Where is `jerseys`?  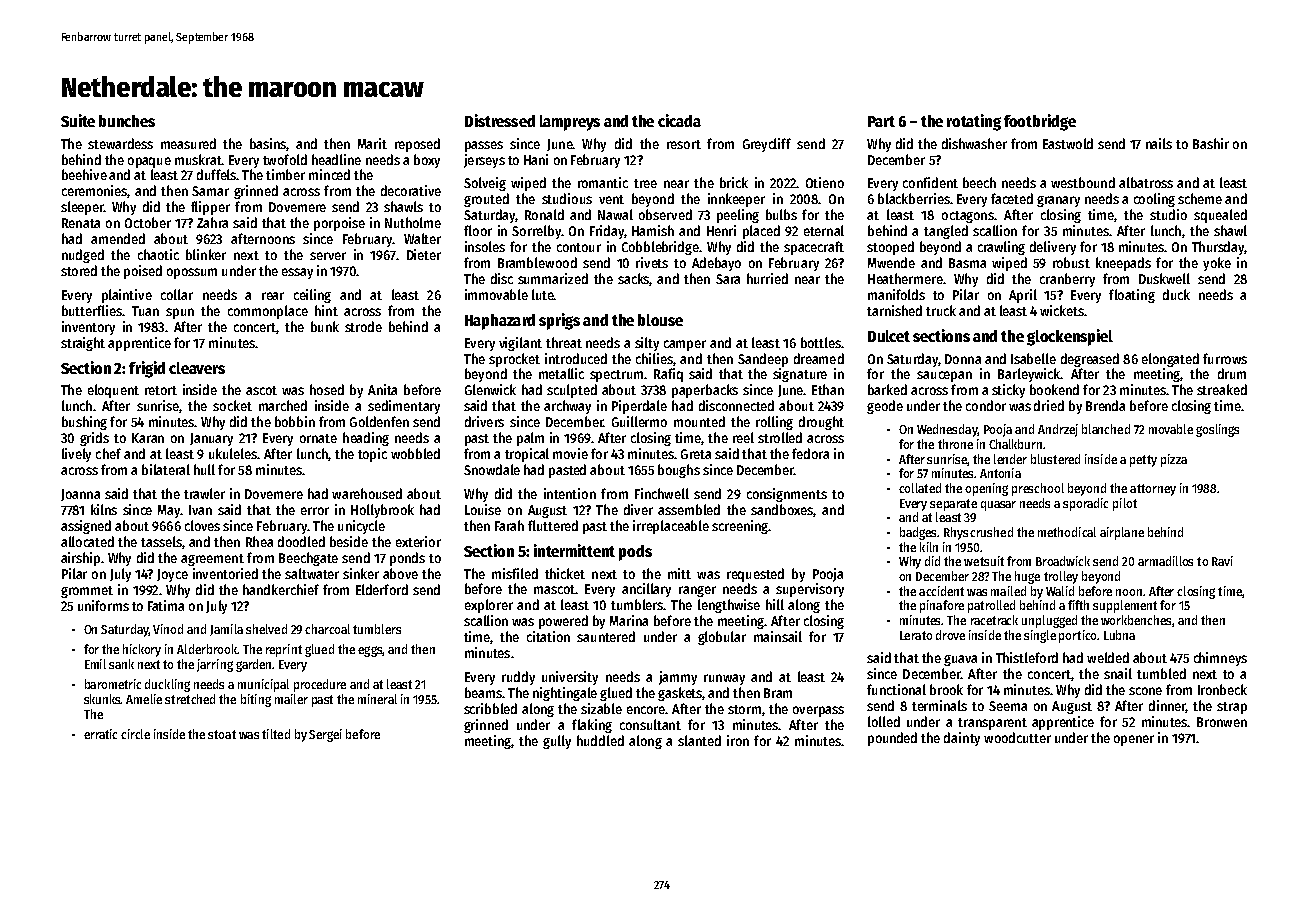
jerseys is located at coordinates (484, 161).
